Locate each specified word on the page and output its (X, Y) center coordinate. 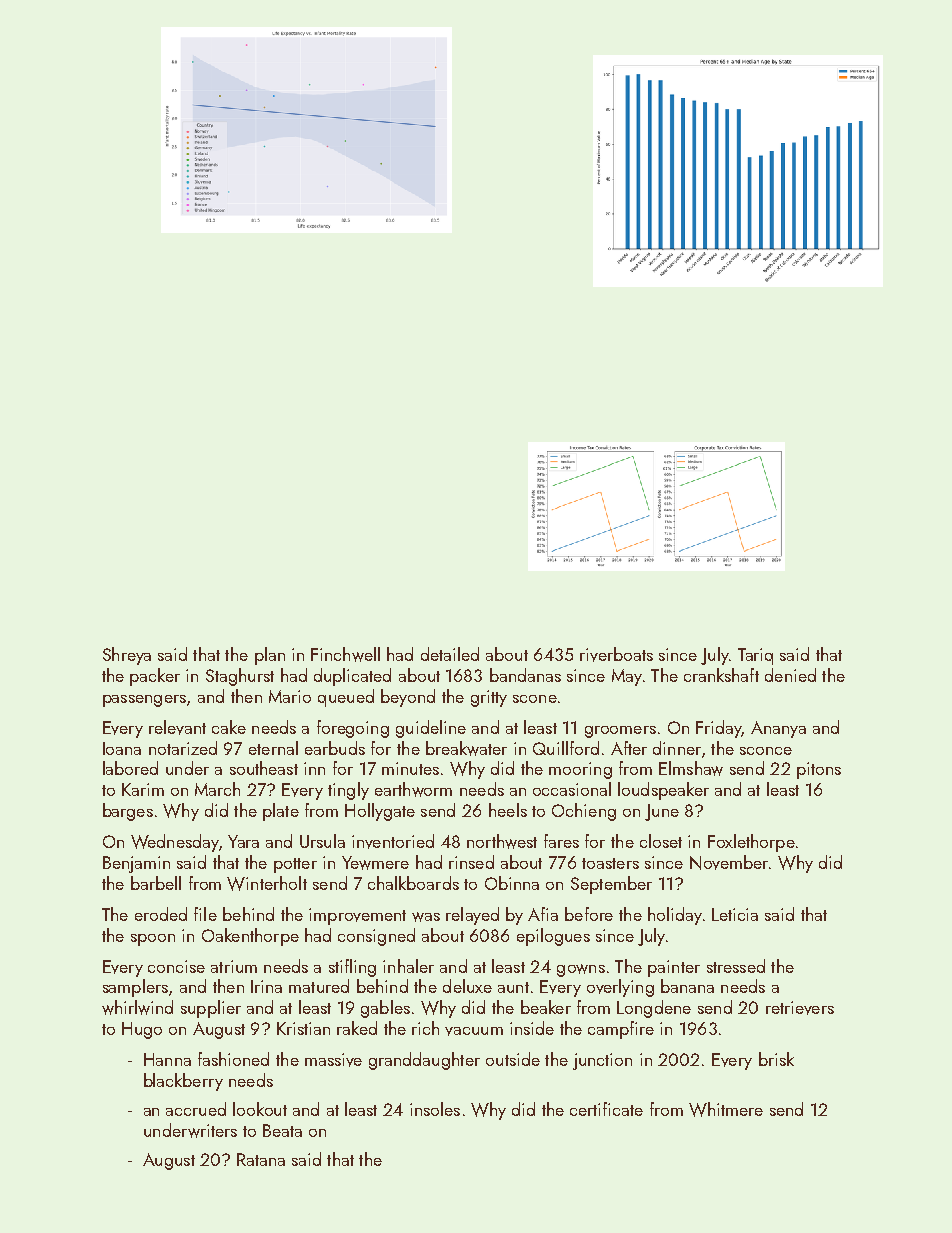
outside (513, 1059)
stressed (736, 966)
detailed (450, 654)
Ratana (261, 1159)
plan (270, 656)
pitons (819, 770)
